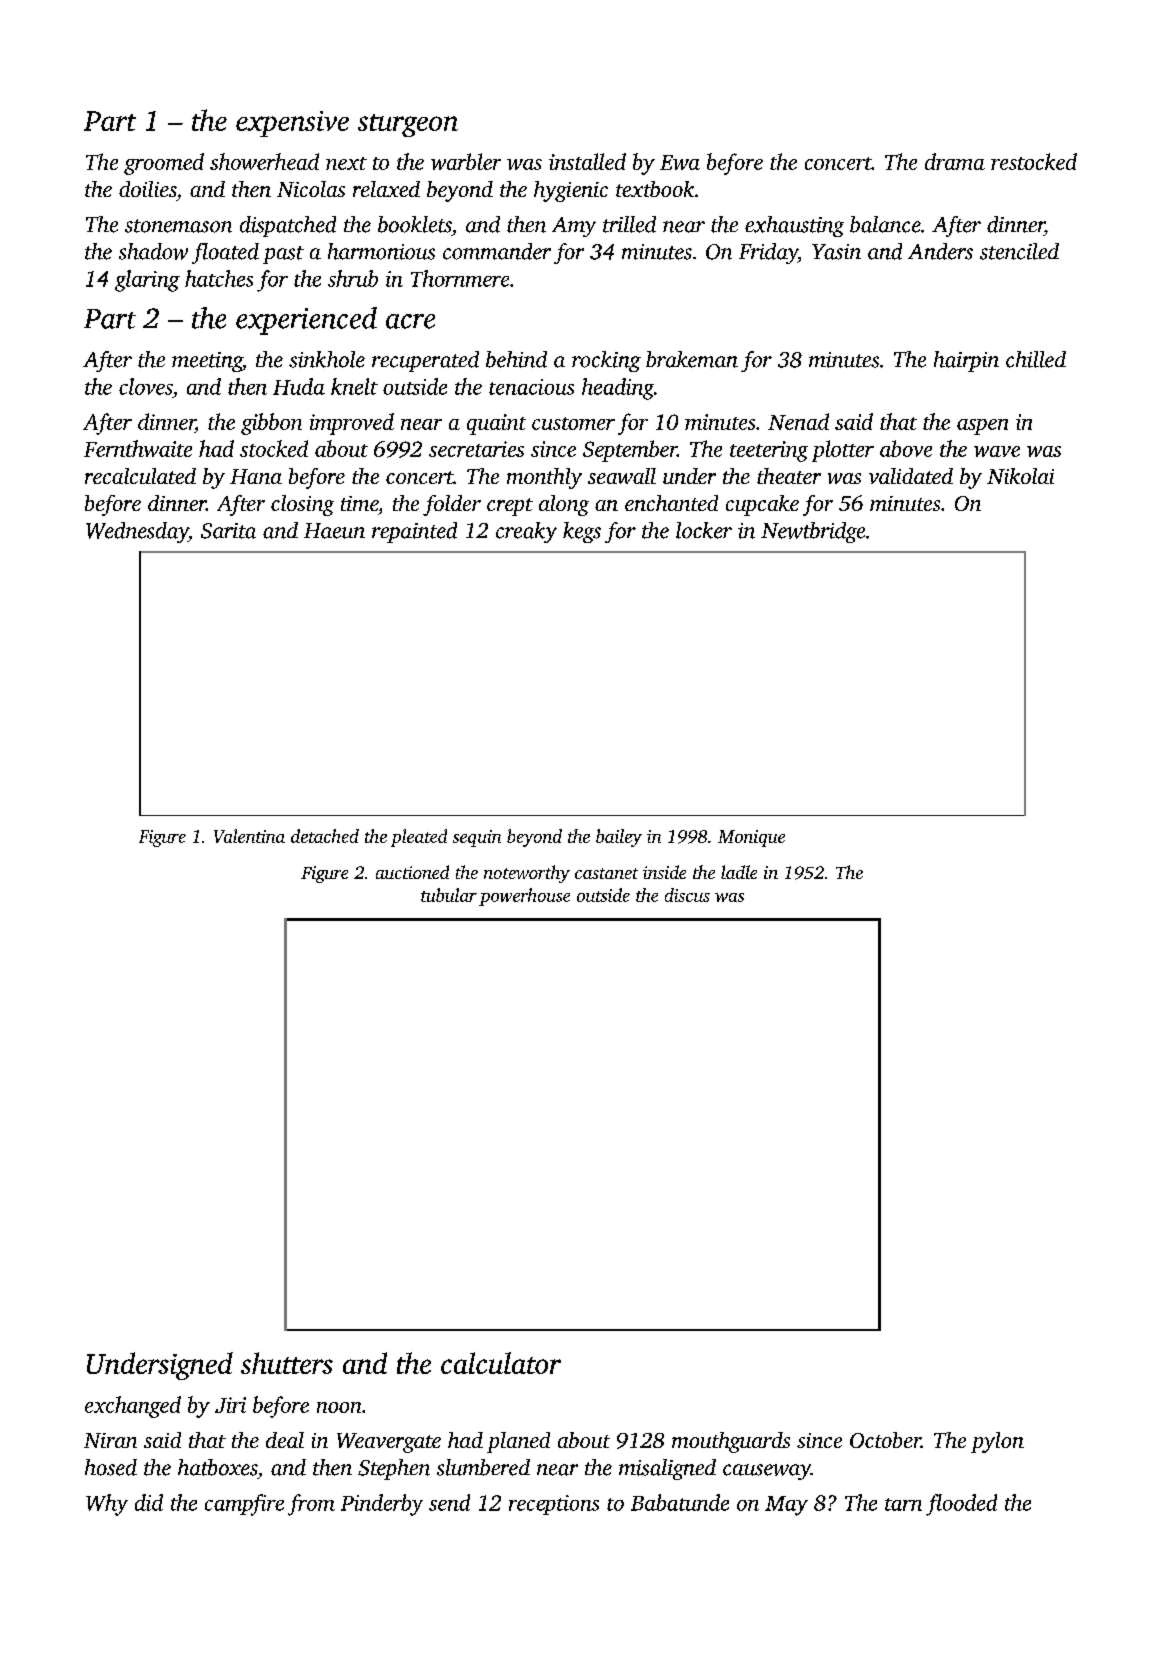 The height and width of the screenshot is (1654, 1165). Describe the element at coordinates (813, 532) in the screenshot. I see `Newtbridge` at that location.
